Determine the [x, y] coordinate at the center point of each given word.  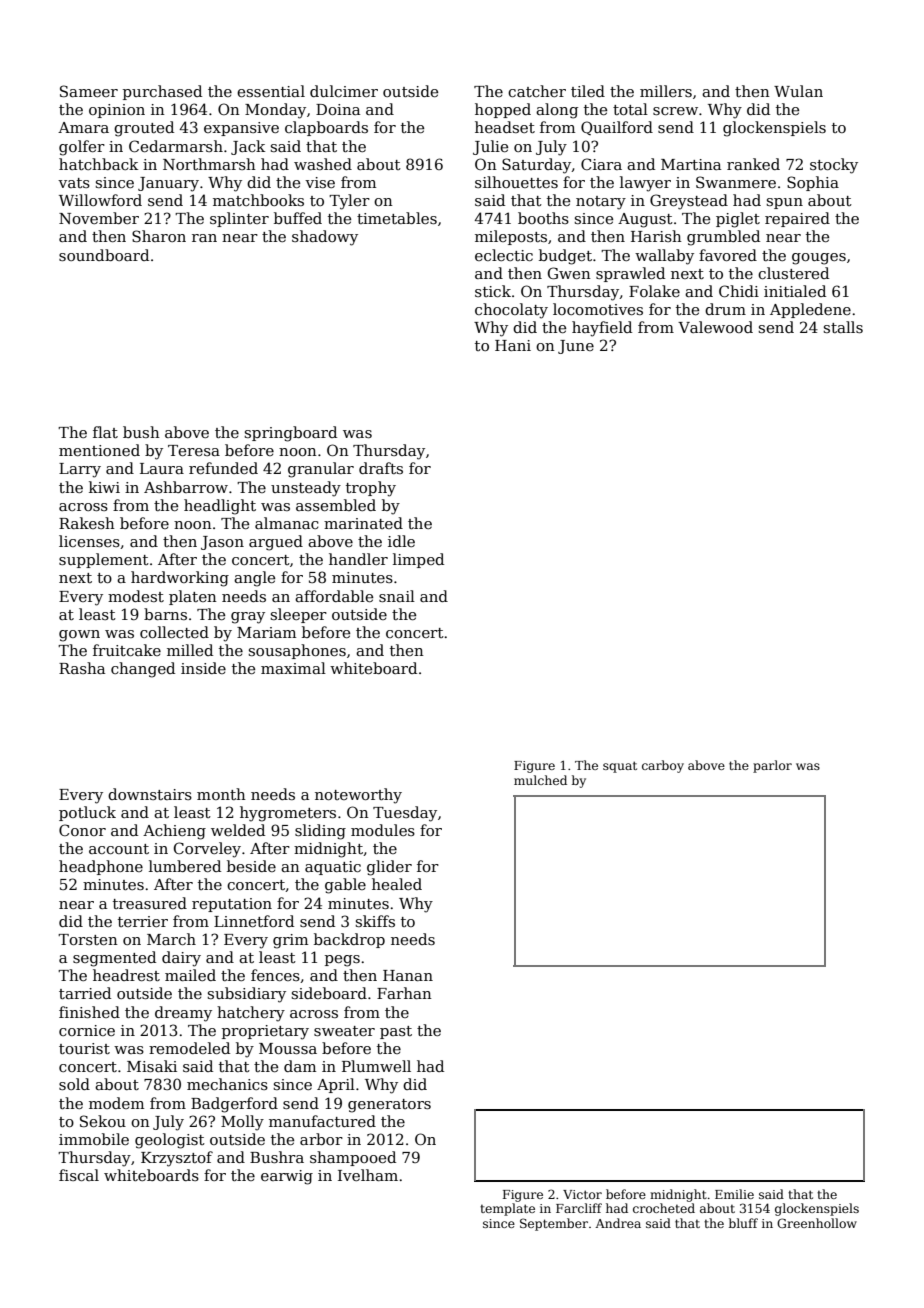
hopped [503, 110]
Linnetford [254, 921]
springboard [291, 434]
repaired [797, 219]
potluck [87, 813]
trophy [371, 489]
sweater [344, 1031]
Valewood [715, 327]
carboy [663, 766]
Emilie [734, 1194]
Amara [83, 127]
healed [397, 884]
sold [74, 1084]
